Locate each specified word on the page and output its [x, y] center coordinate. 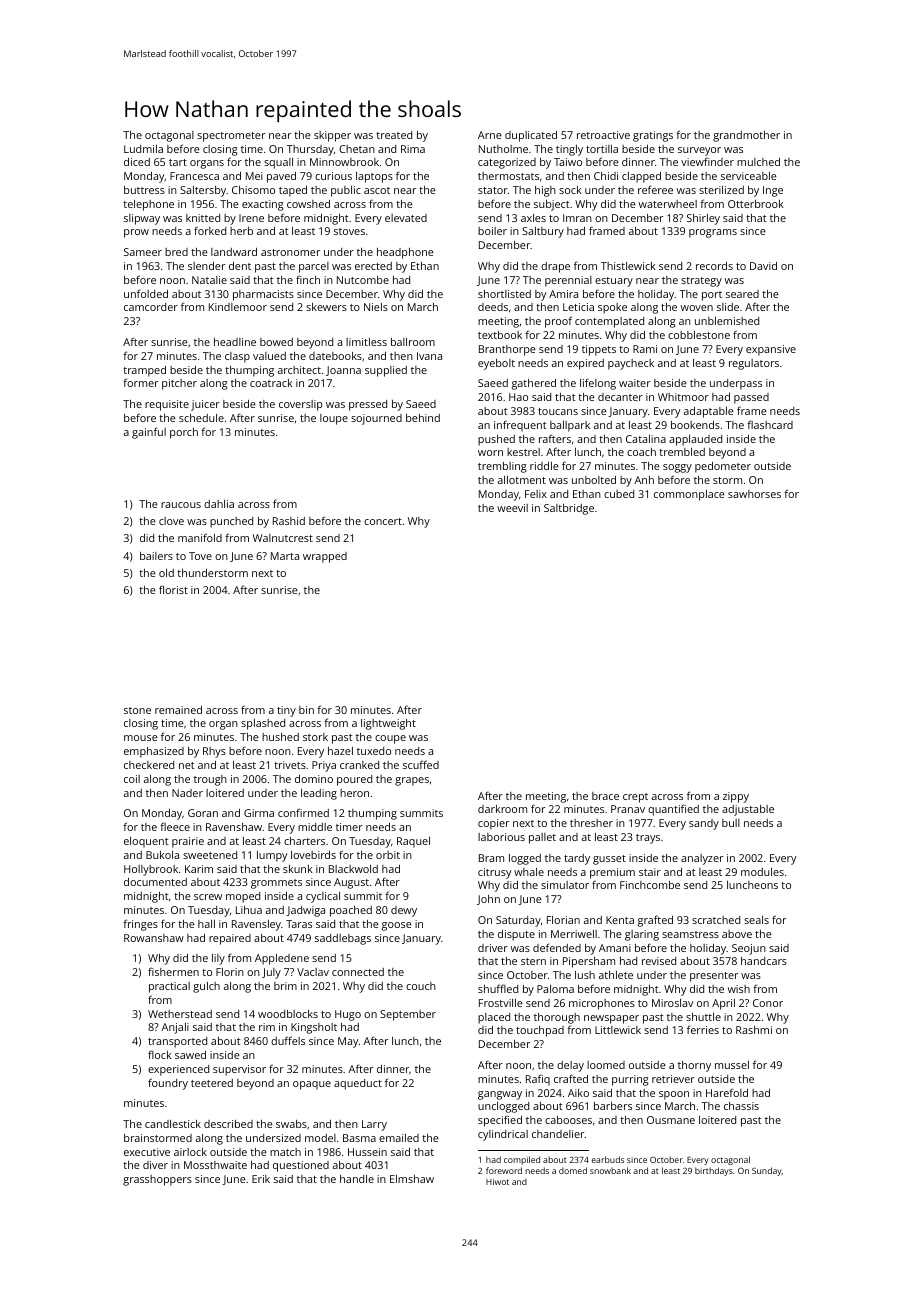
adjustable [748, 810]
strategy [701, 282]
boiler [492, 231]
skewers [326, 307]
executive [147, 1152]
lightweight [388, 724]
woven [697, 308]
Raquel [413, 842]
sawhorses [754, 494]
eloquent [146, 842]
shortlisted [504, 294]
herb [241, 231]
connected [358, 972]
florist [173, 589]
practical [169, 987]
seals [756, 920]
